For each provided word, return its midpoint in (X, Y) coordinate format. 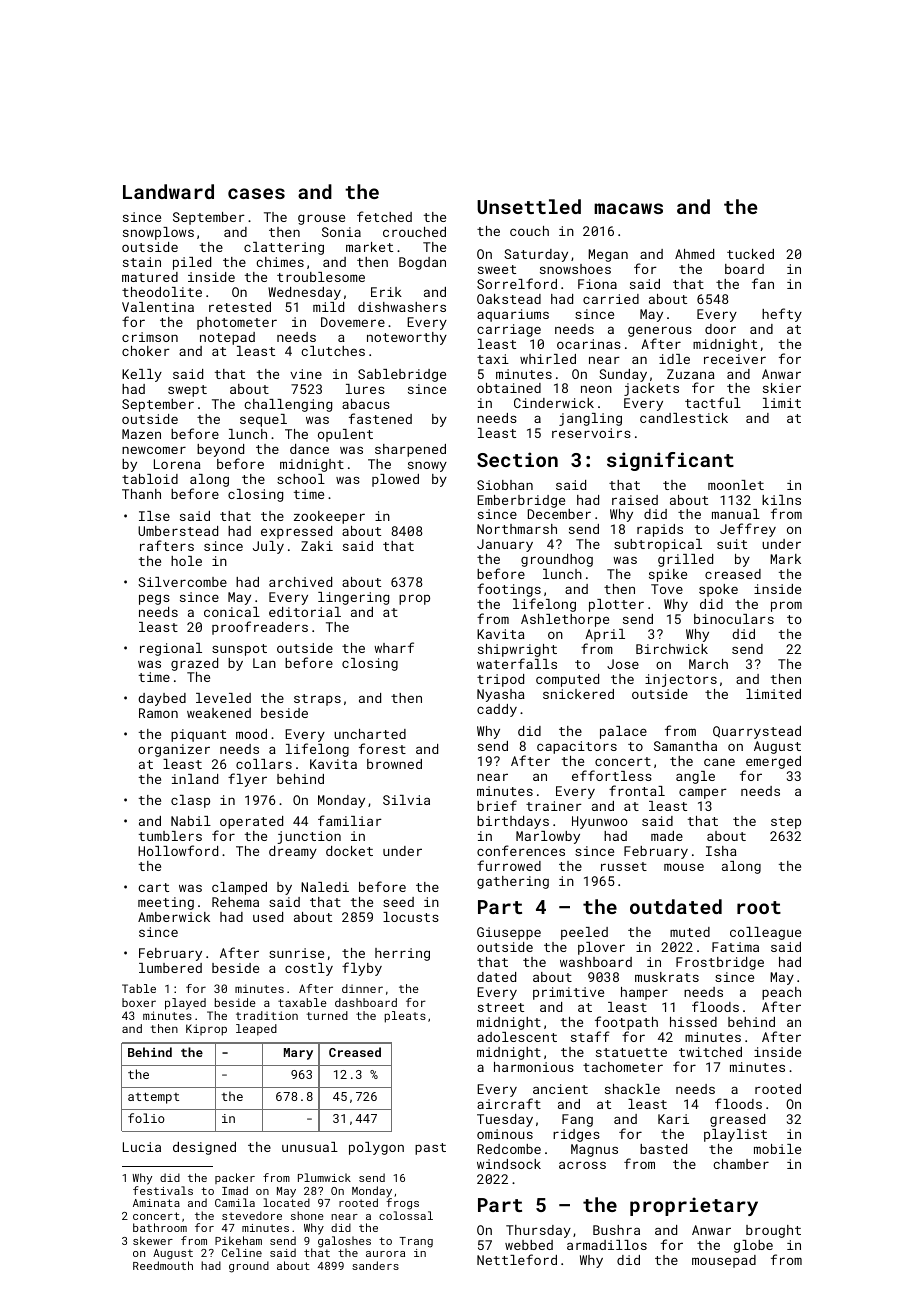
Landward (168, 191)
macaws (628, 208)
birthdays (513, 822)
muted (690, 932)
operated (251, 822)
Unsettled (529, 206)
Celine (242, 1252)
